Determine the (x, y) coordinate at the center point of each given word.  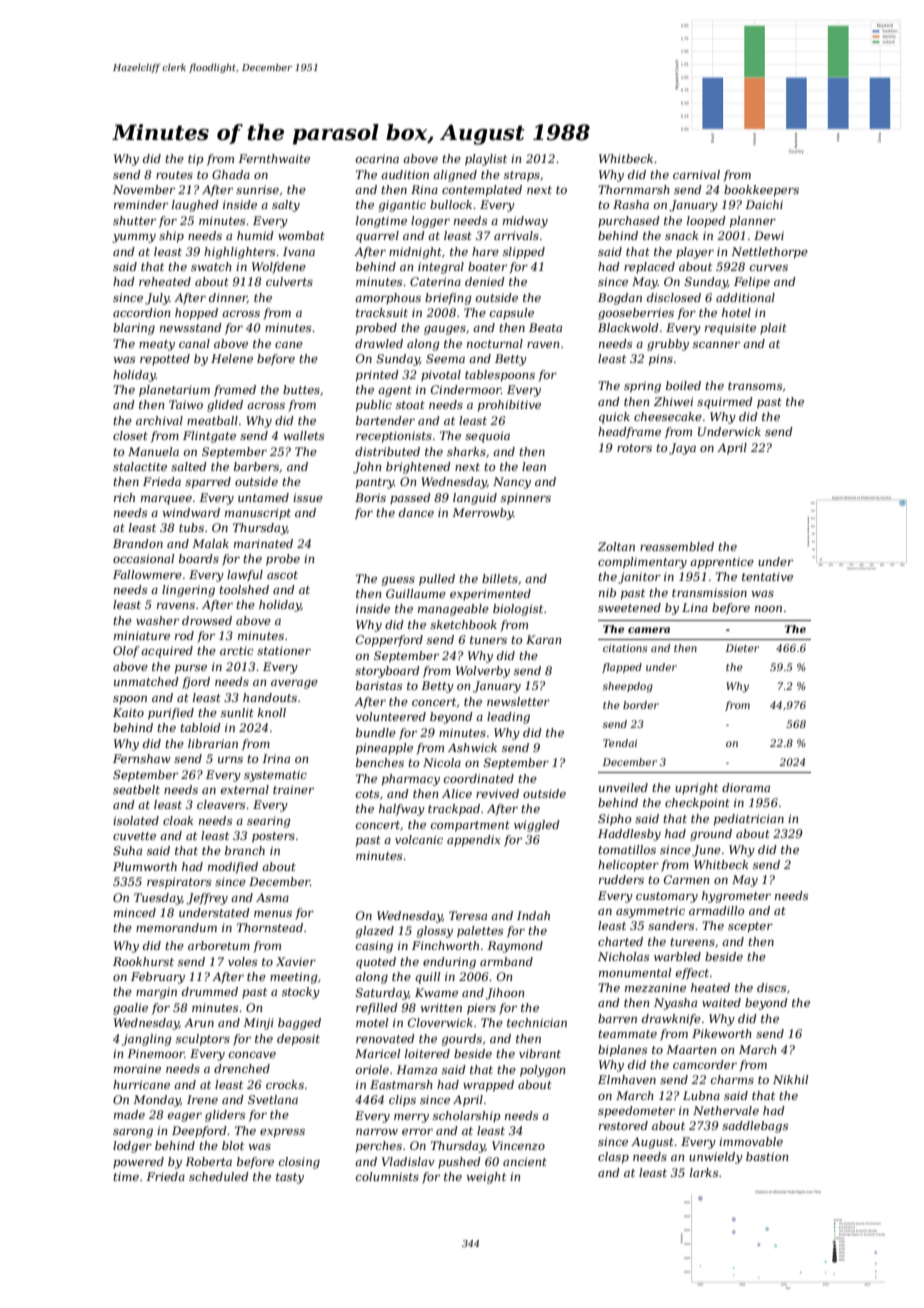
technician (537, 1022)
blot (233, 1145)
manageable (453, 610)
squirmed (725, 403)
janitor (639, 578)
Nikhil (790, 1079)
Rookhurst (143, 961)
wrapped (488, 1086)
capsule (512, 314)
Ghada (231, 174)
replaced (649, 268)
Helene (232, 358)
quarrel (377, 237)
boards (199, 558)
